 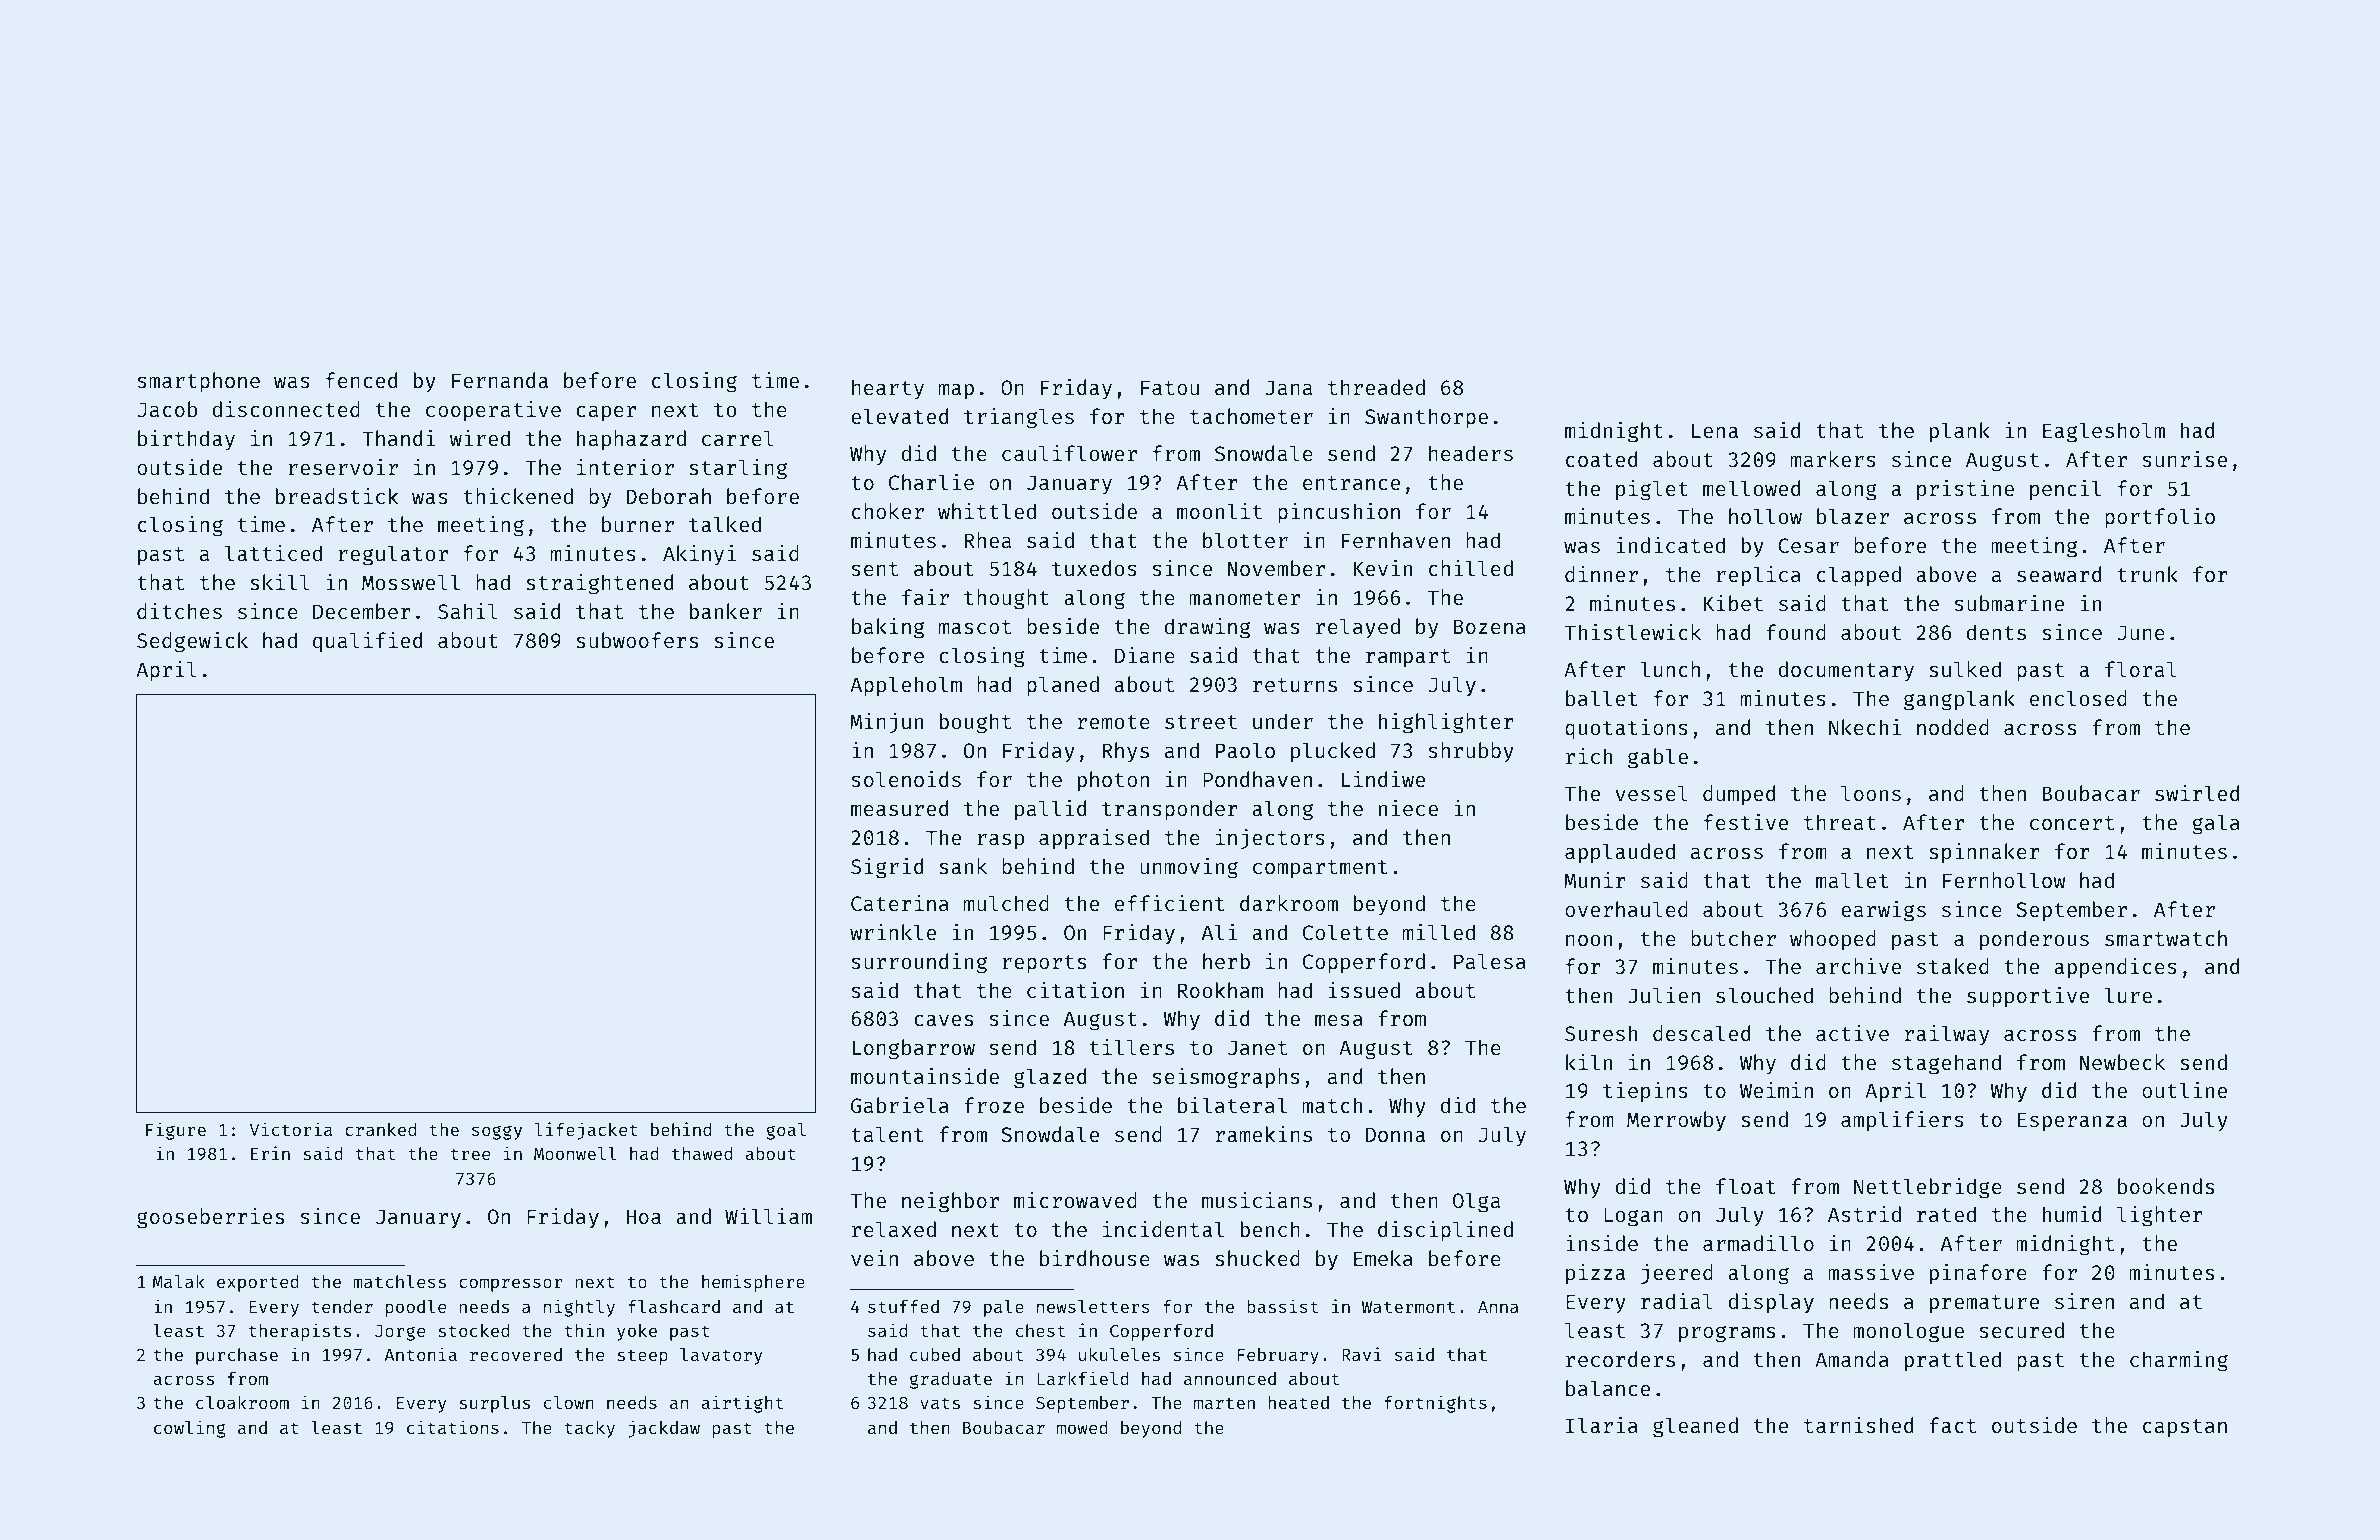 What do you see at coordinates (664, 1429) in the page?
I see `jackdaw` at bounding box center [664, 1429].
